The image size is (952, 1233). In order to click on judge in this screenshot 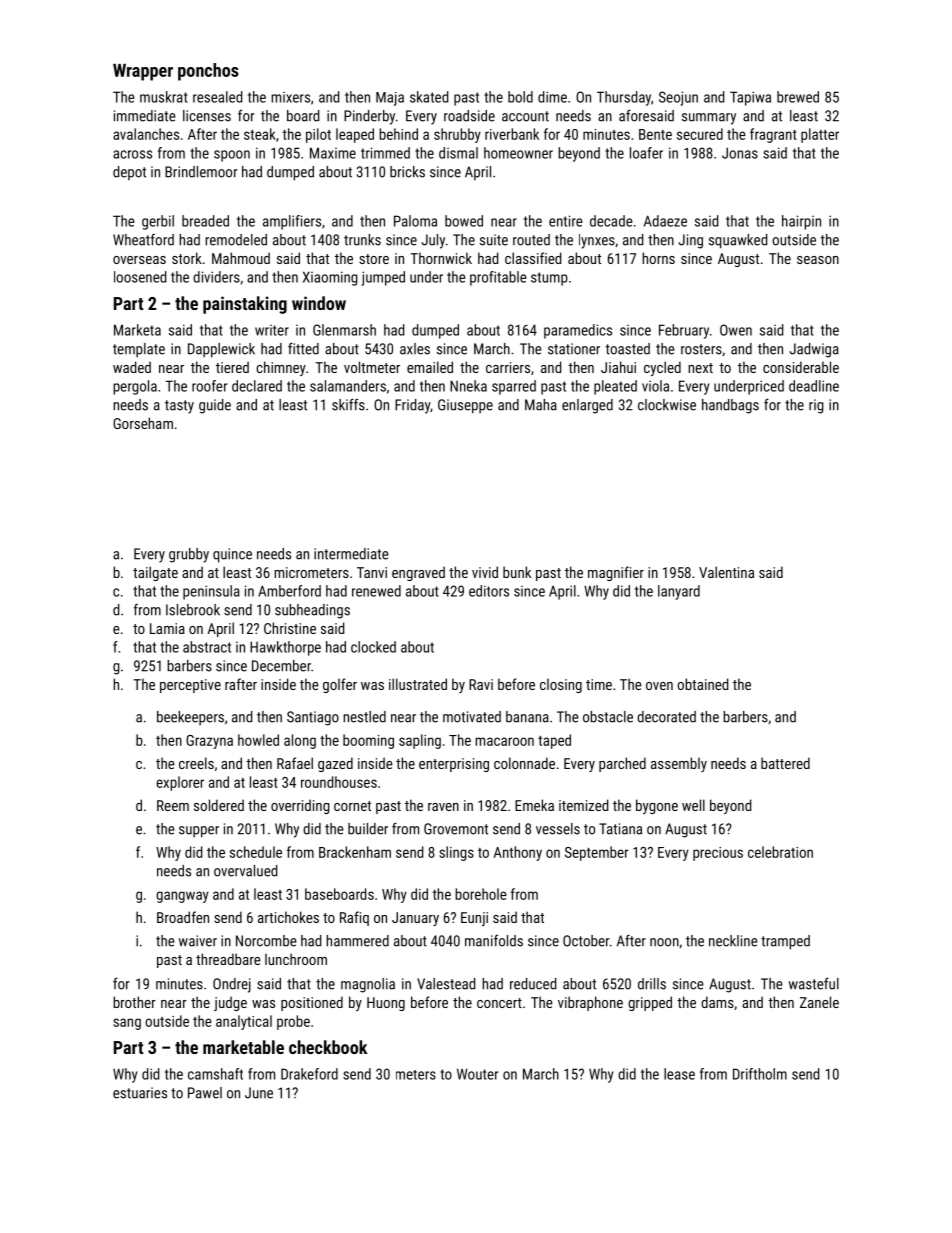, I will do `click(230, 1003)`.
